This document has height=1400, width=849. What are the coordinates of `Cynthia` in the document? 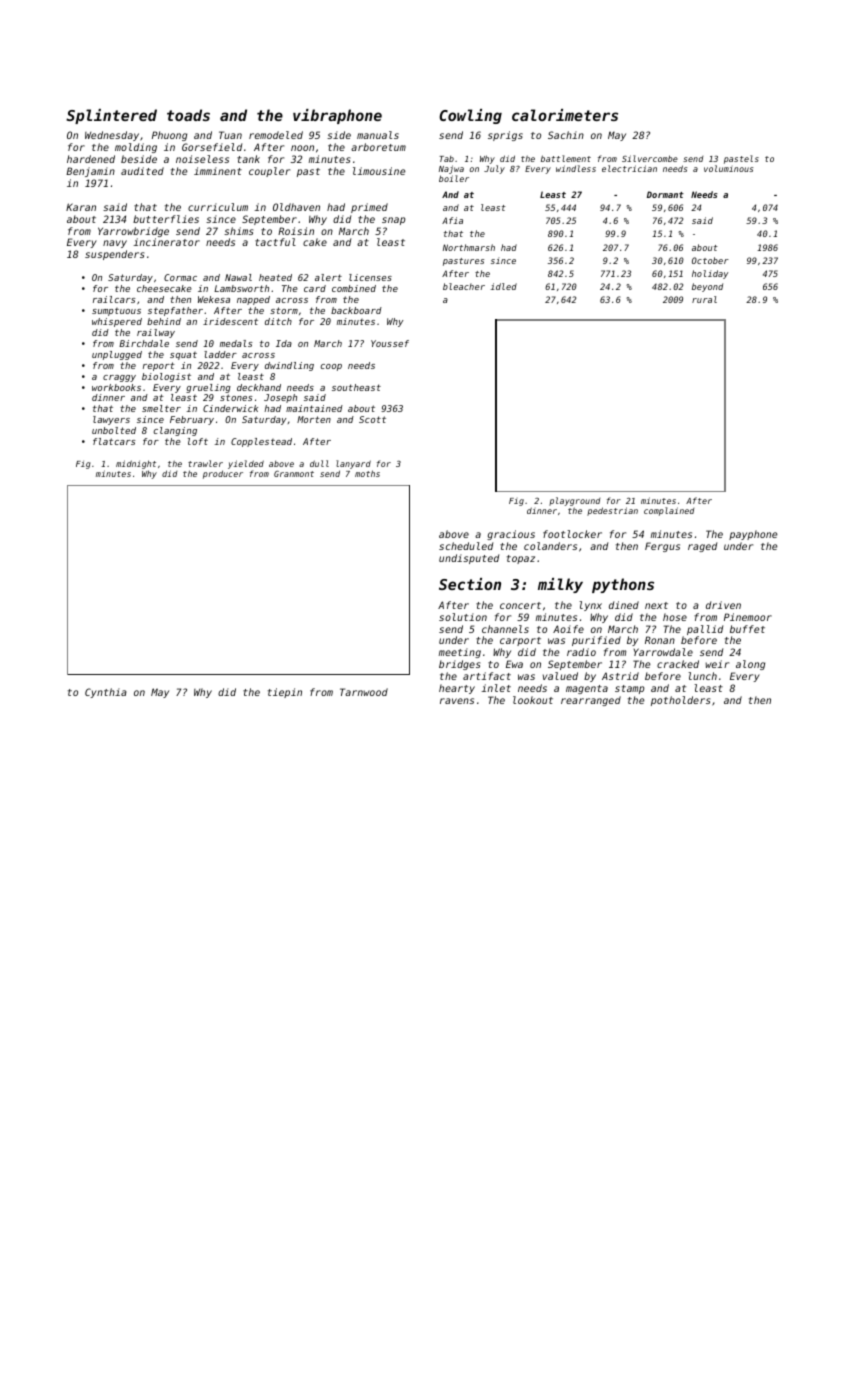 It's located at (106, 693).
